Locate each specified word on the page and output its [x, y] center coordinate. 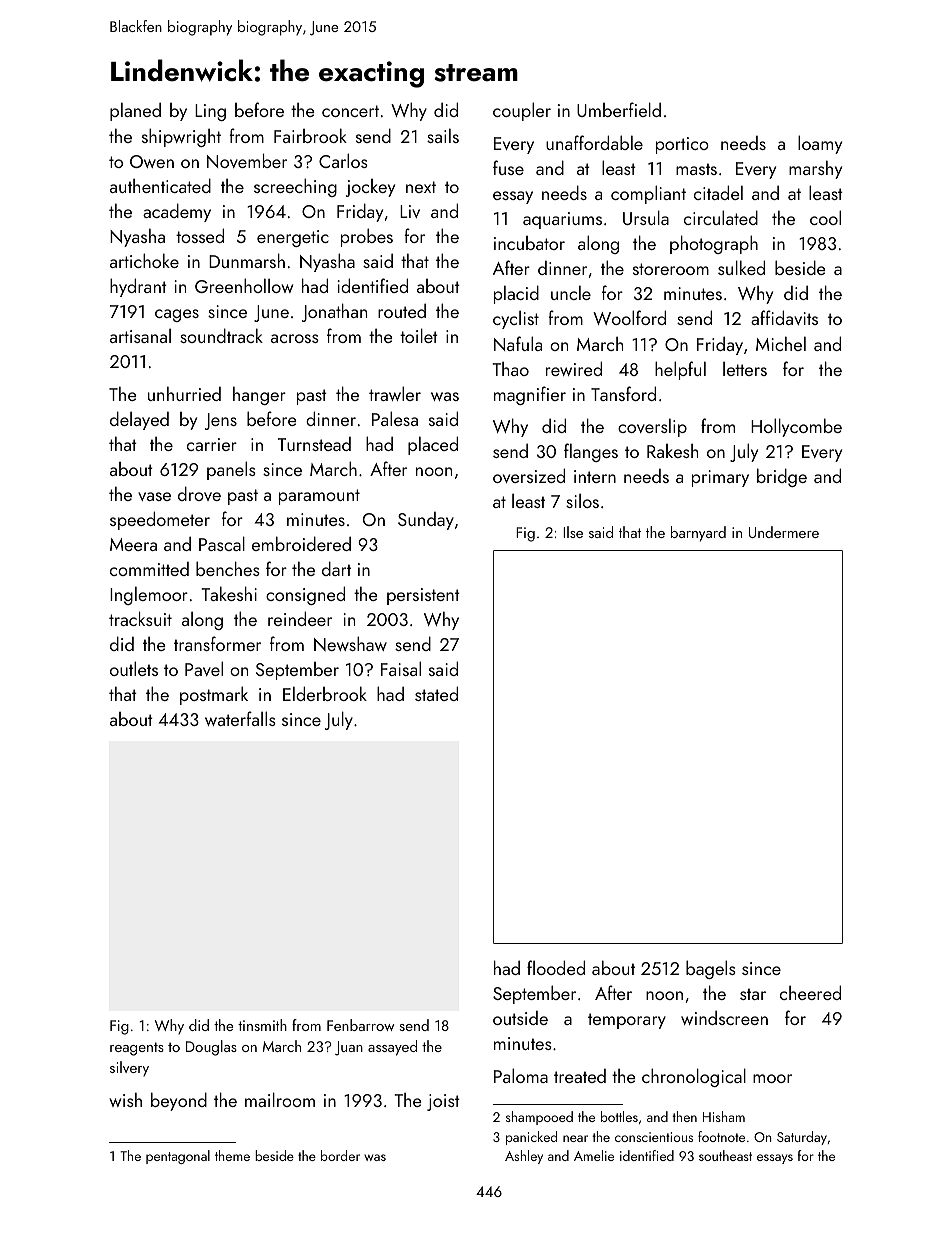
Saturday [802, 1138]
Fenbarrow [361, 1025]
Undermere [784, 532]
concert [350, 111]
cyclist [516, 320]
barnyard [698, 534]
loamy [820, 144]
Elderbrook [325, 693]
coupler [522, 111]
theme [232, 1155]
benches [228, 568]
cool [825, 217]
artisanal [140, 336]
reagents [137, 1049]
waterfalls [240, 718]
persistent [423, 596]
